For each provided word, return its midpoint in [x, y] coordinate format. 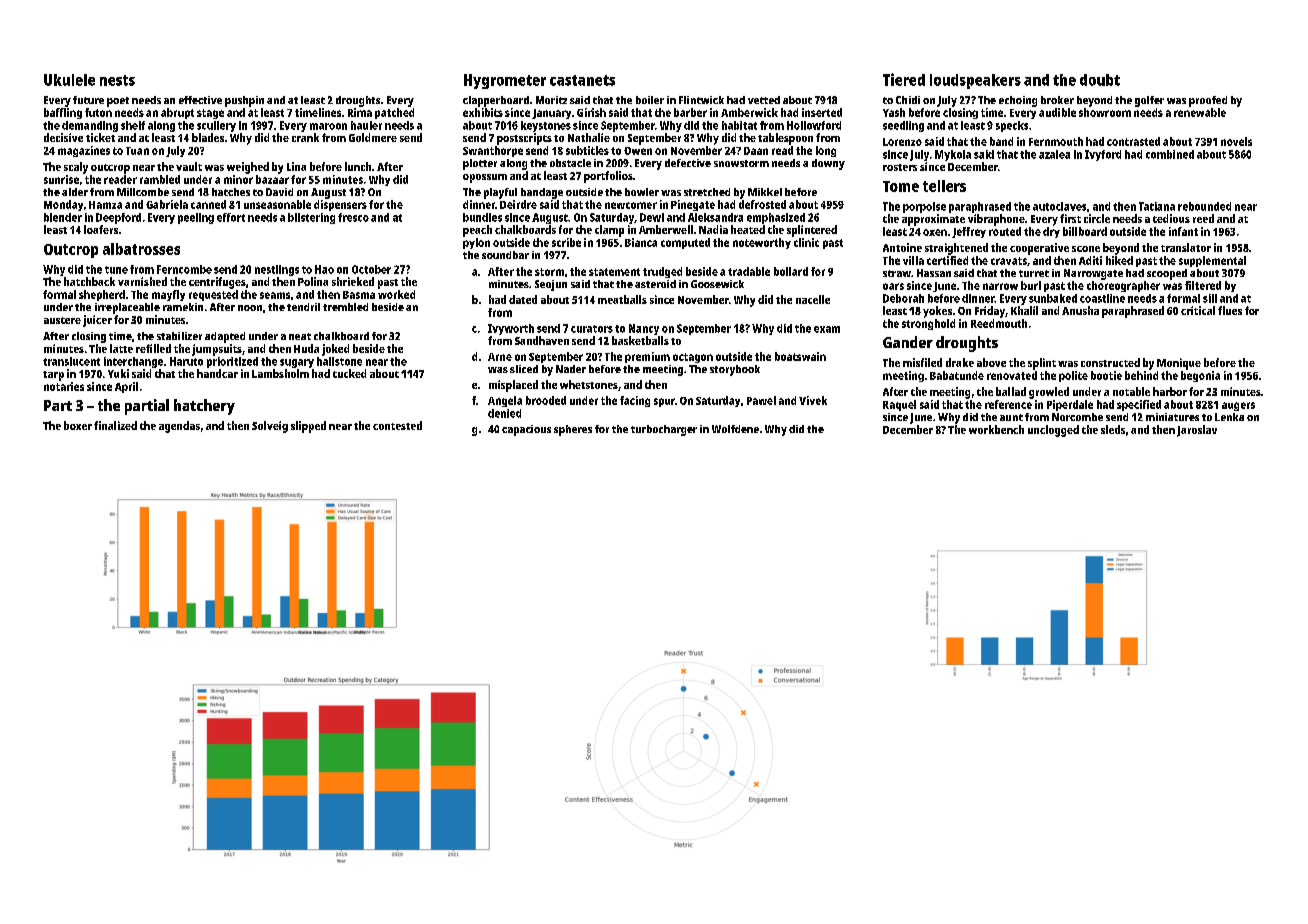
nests [117, 80]
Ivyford [1103, 155]
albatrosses [141, 249]
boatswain [800, 356]
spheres [573, 430]
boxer [78, 425]
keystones [546, 126]
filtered [1203, 285]
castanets [582, 80]
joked [335, 350]
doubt [1100, 80]
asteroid [655, 284]
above [991, 362]
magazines [84, 151]
